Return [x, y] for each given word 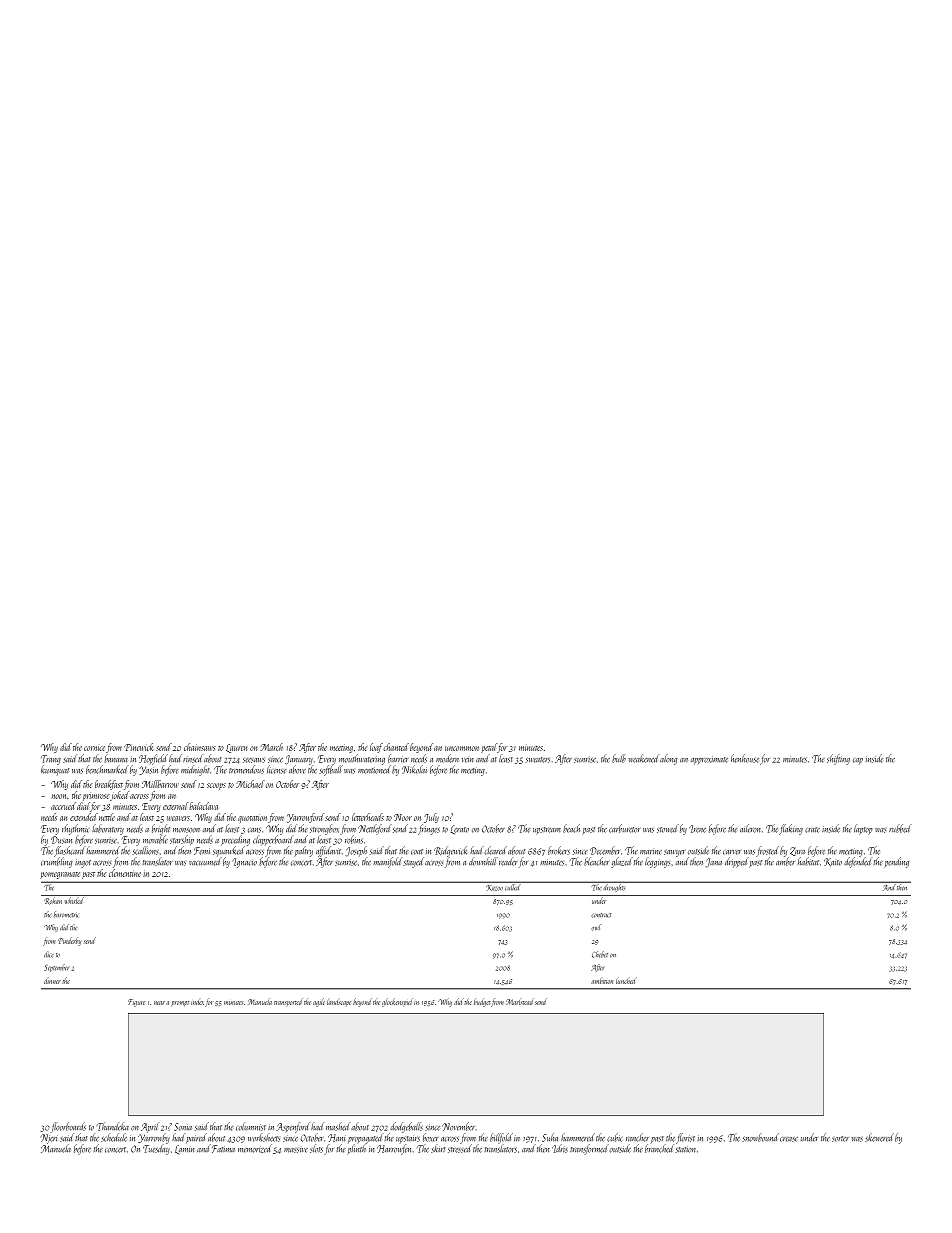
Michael [250, 784]
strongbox [324, 829]
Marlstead [520, 1001]
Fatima [223, 1149]
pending [896, 862]
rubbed [899, 828]
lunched [626, 980]
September [56, 968]
